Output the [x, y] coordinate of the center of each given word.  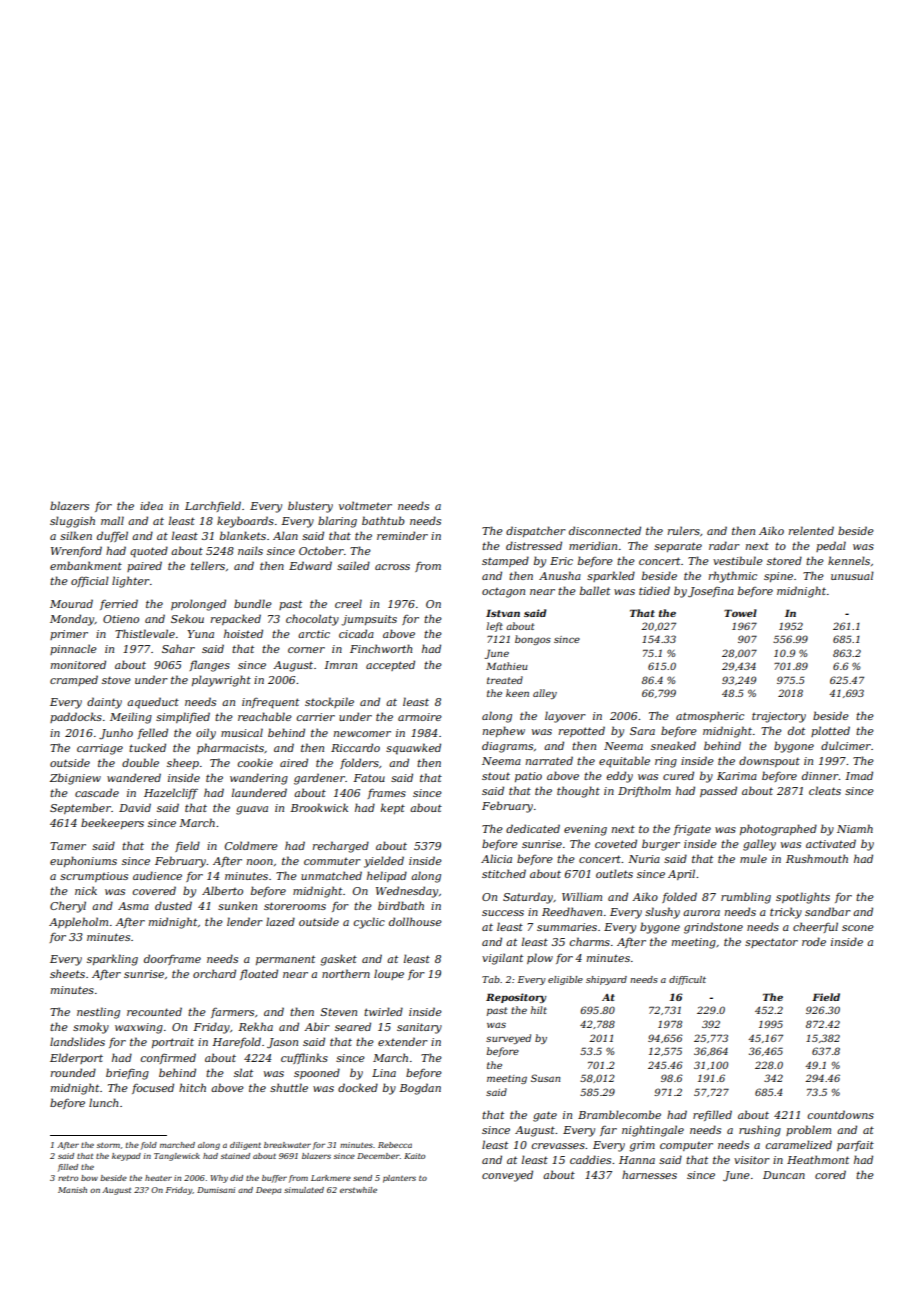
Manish [72, 1190]
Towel [740, 613]
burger [661, 845]
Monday [72, 620]
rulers [684, 530]
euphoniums [83, 861]
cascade [97, 792]
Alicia [496, 858]
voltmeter [365, 505]
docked [358, 1087]
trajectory [779, 717]
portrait [173, 1043]
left [494, 627]
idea [151, 505]
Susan [545, 1078]
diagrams [507, 747]
